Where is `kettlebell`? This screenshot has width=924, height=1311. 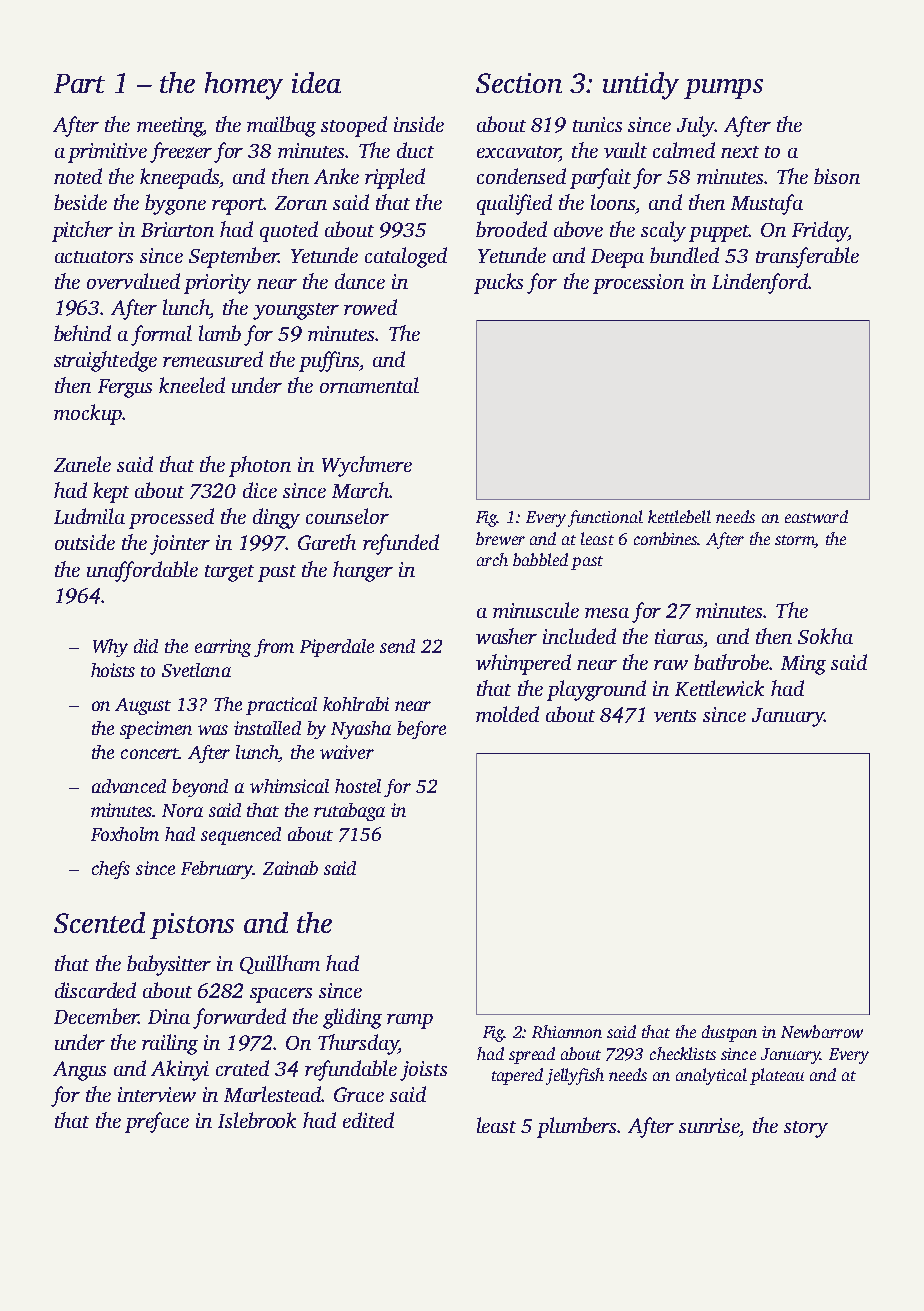 kettlebell is located at coordinates (679, 516).
